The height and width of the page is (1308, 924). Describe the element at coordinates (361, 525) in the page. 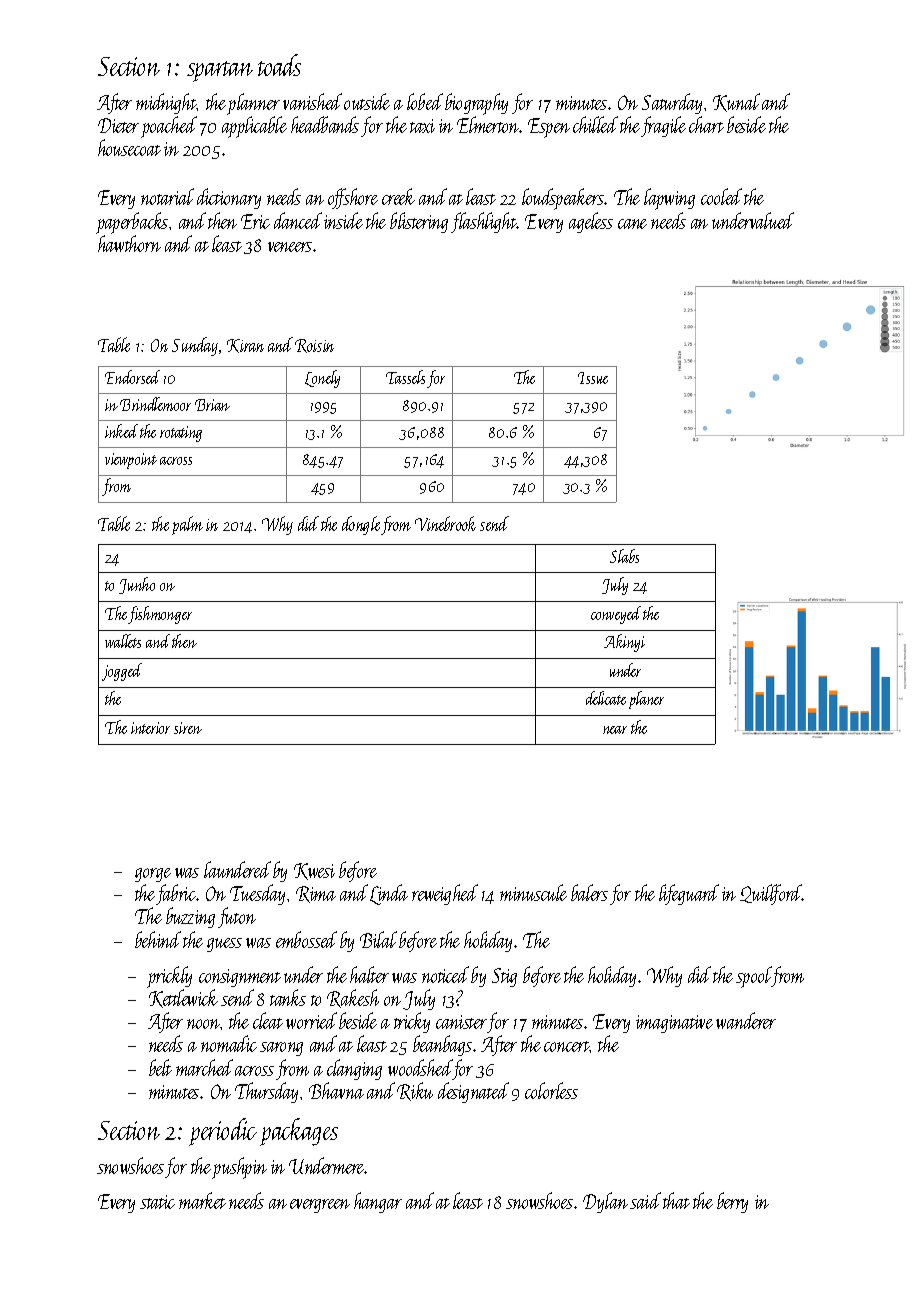

I see `dongle` at that location.
